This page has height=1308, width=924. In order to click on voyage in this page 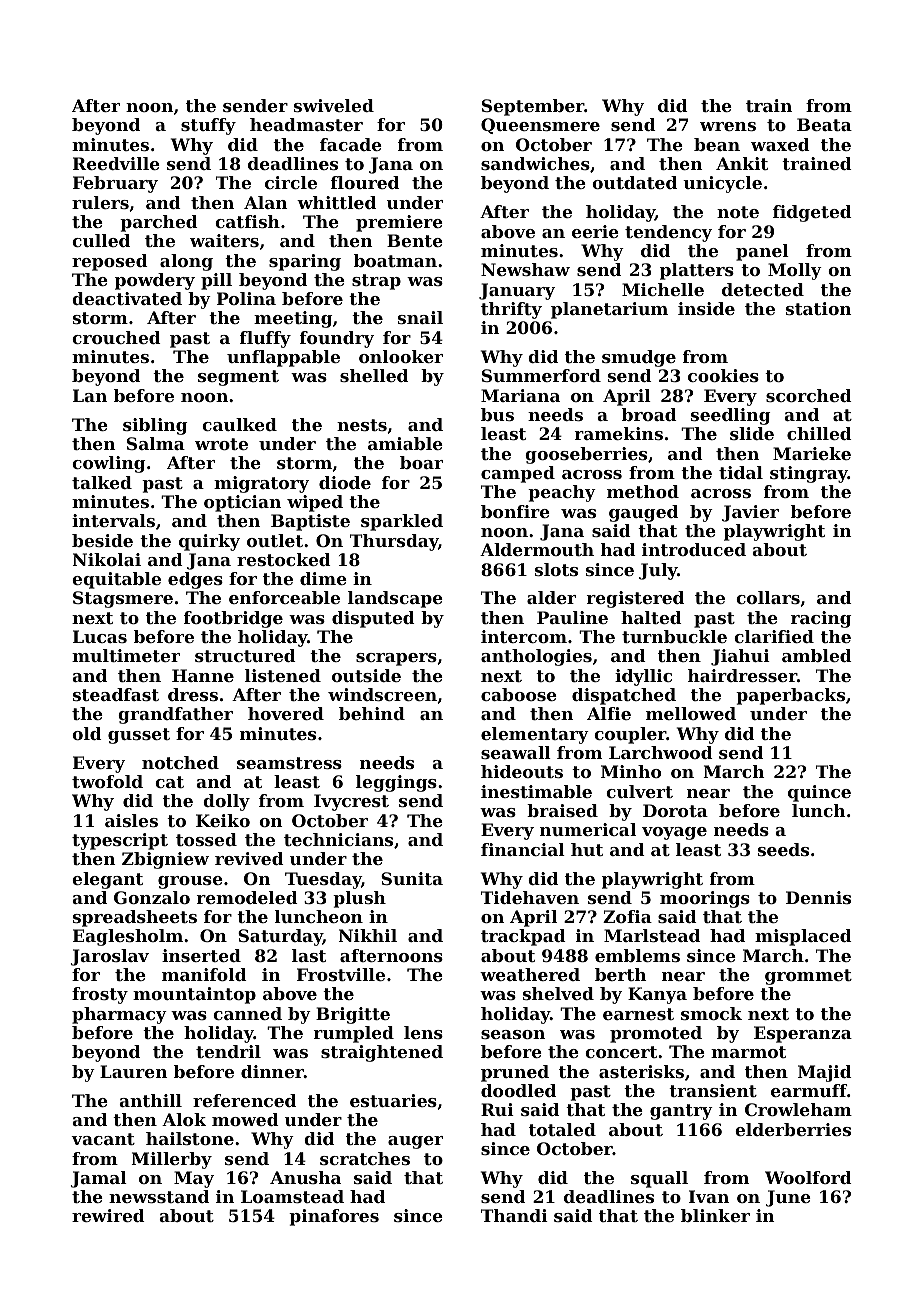, I will do `click(674, 833)`.
